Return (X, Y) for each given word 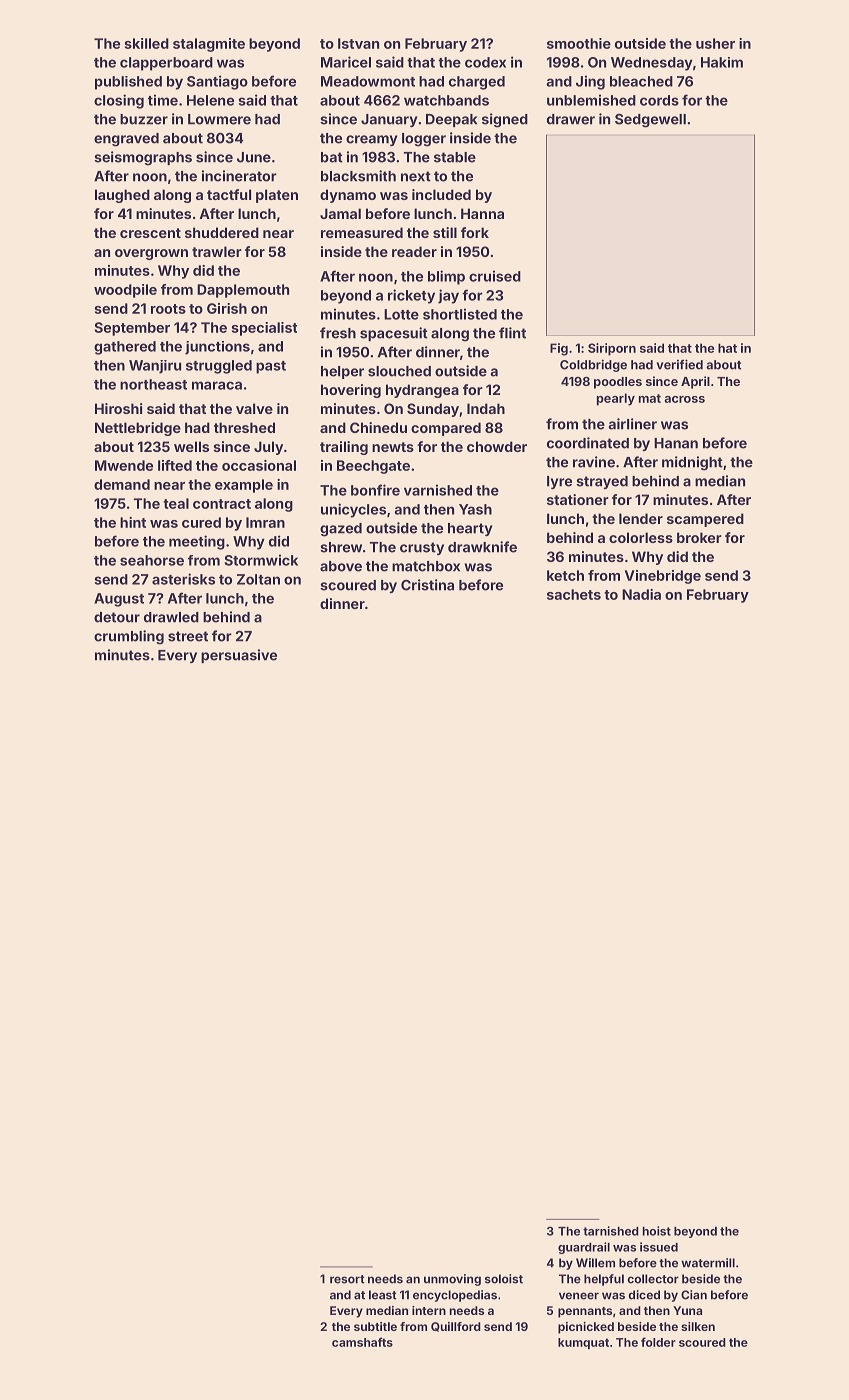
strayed (602, 482)
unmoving (452, 1280)
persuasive (239, 656)
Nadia (641, 594)
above (341, 566)
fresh (338, 333)
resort (347, 1279)
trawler (217, 251)
